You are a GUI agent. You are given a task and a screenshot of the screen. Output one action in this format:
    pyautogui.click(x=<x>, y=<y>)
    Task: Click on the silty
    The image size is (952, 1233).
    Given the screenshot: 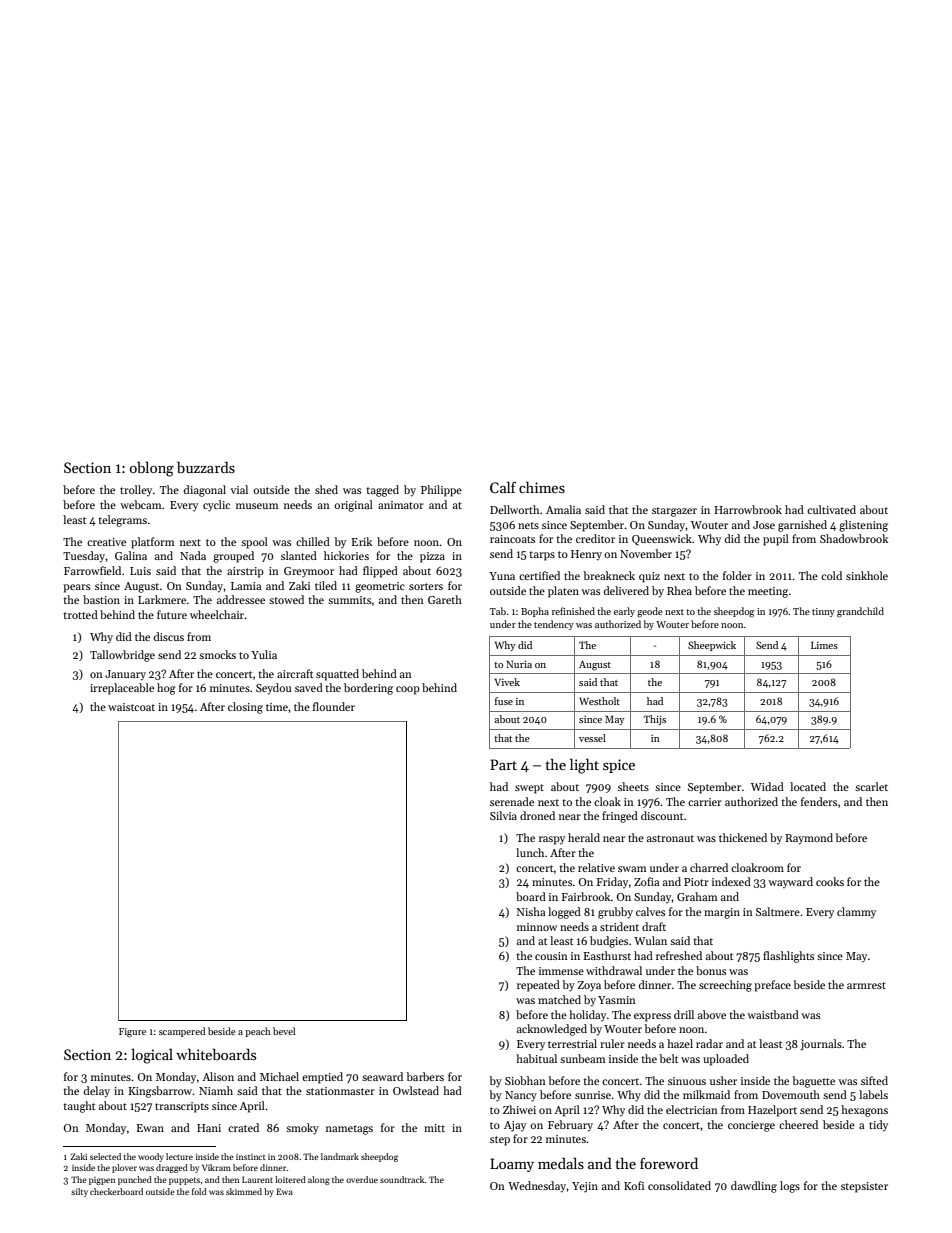 What is the action you would take?
    pyautogui.click(x=79, y=1192)
